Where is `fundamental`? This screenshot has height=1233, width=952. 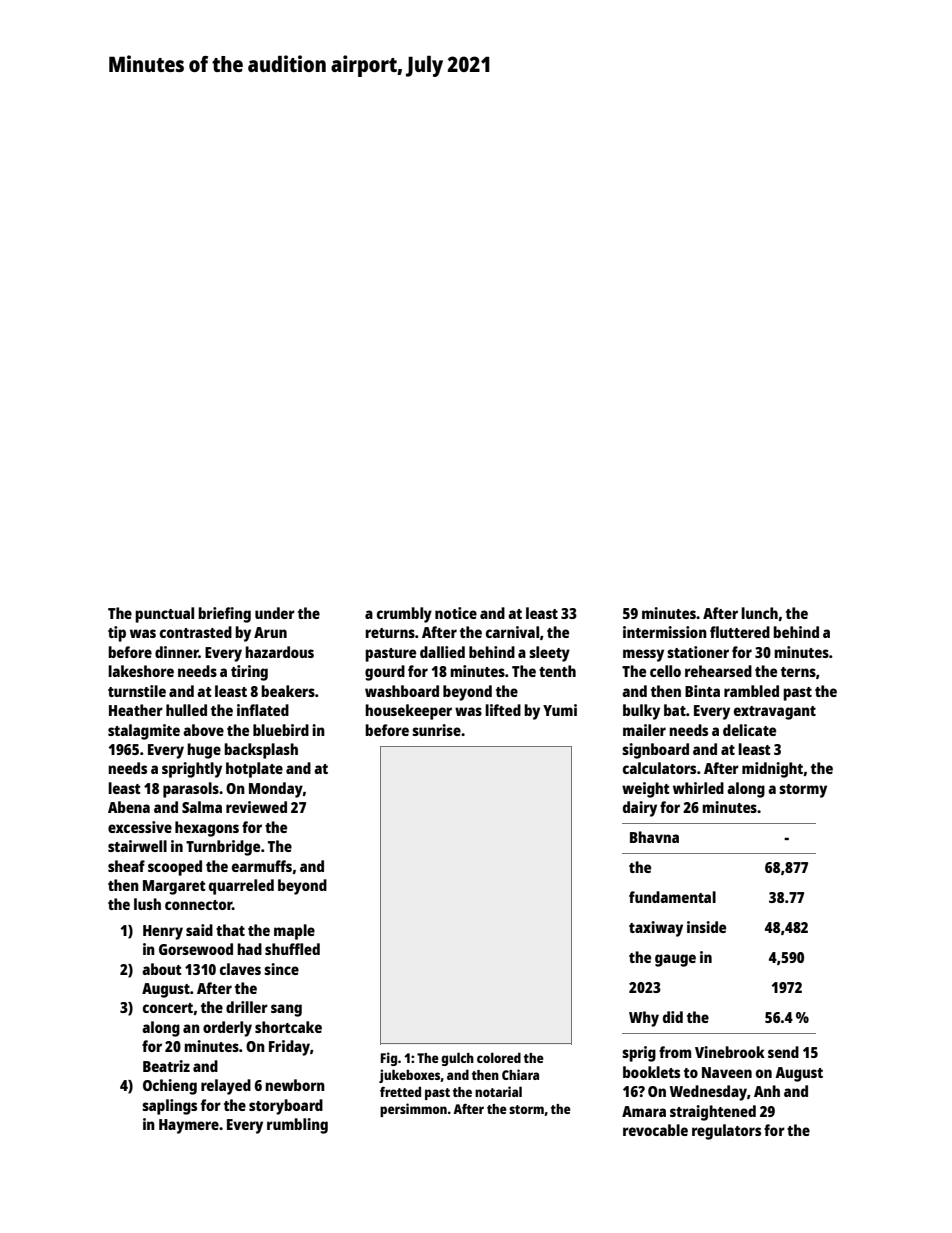 fundamental is located at coordinates (672, 897).
